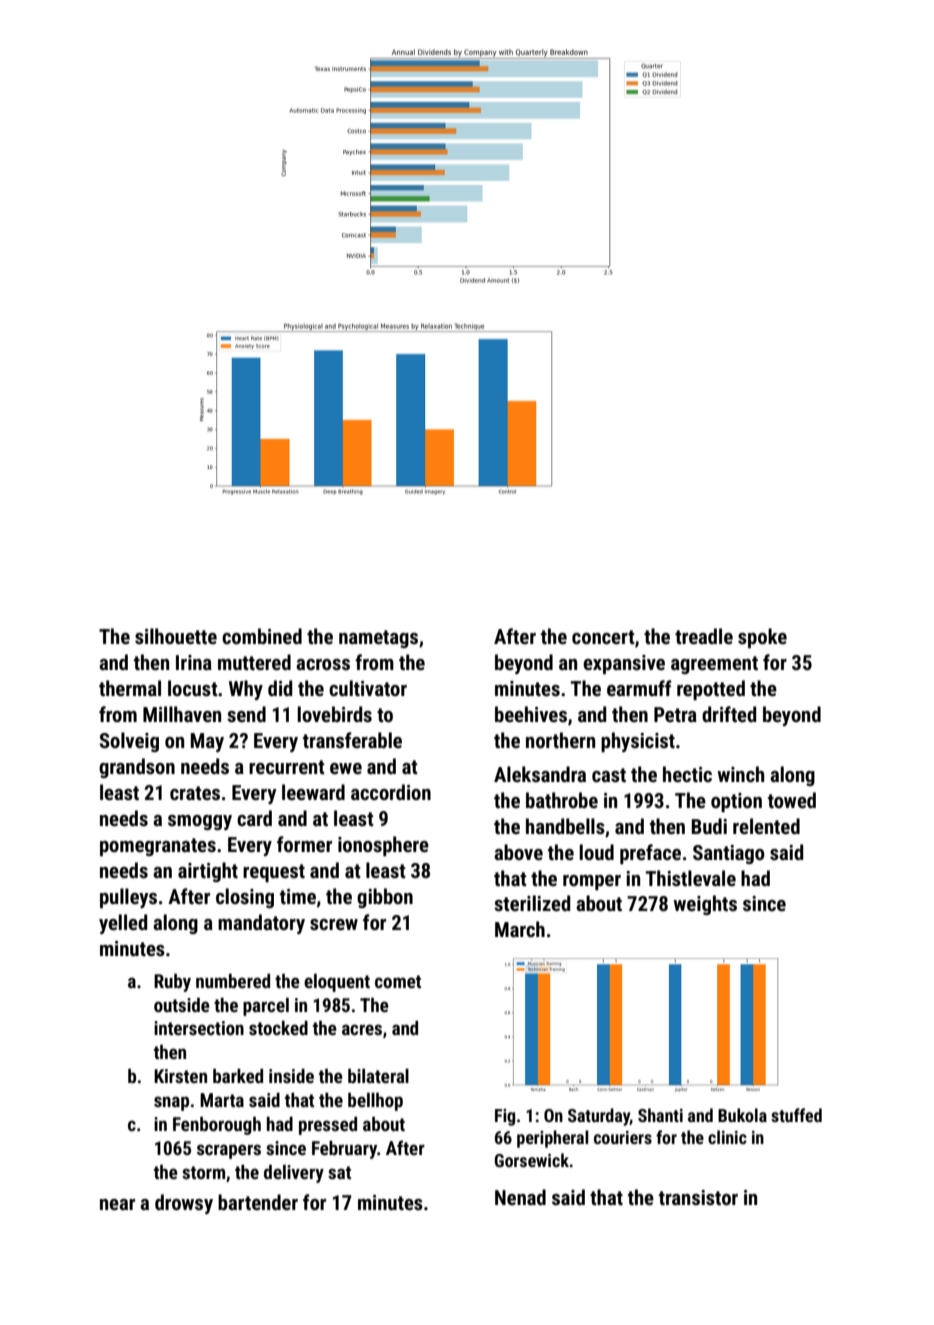  I want to click on outside, so click(182, 1005).
